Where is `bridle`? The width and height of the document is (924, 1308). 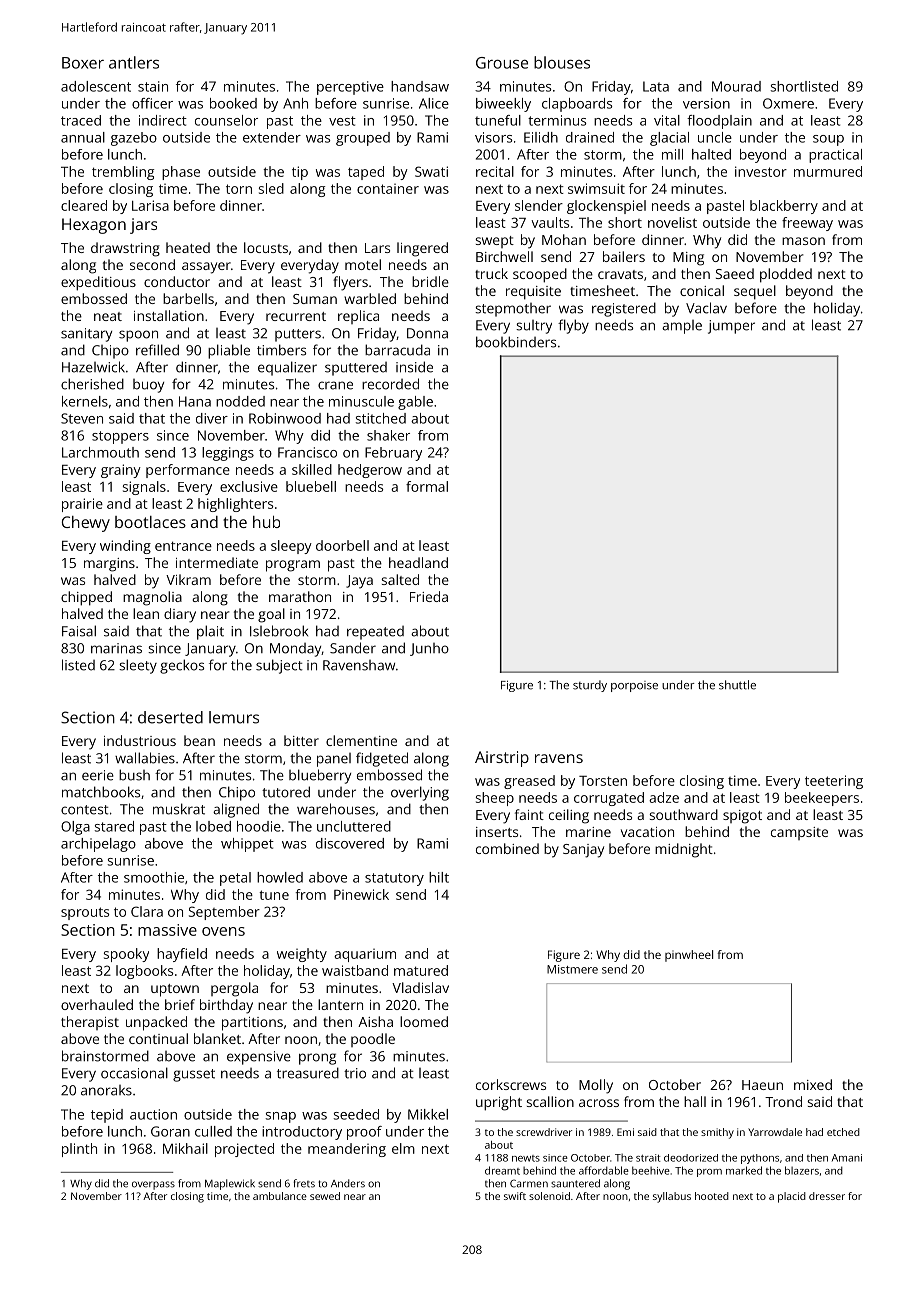 bridle is located at coordinates (430, 281).
